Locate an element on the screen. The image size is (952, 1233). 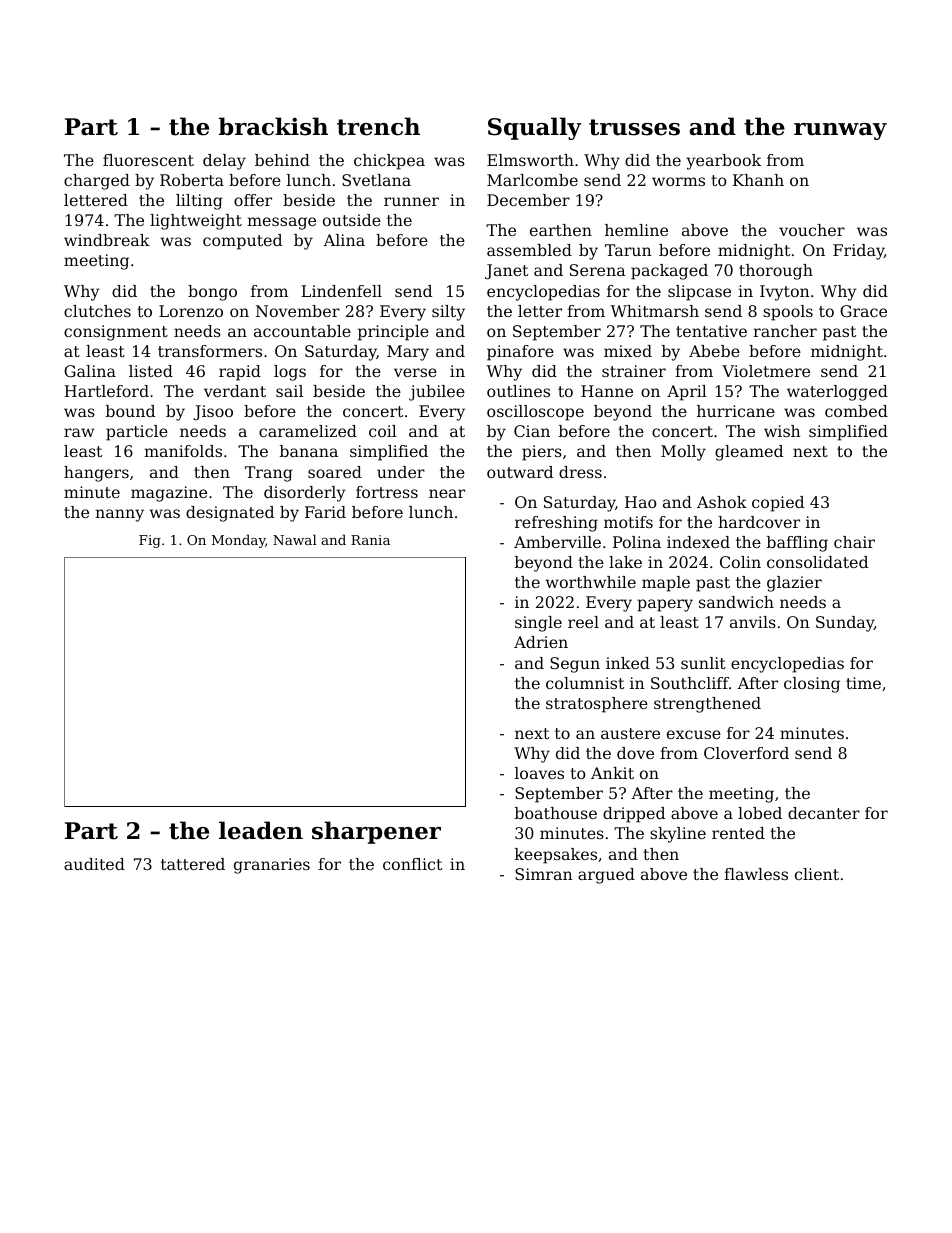
Elmsworth is located at coordinates (530, 160).
